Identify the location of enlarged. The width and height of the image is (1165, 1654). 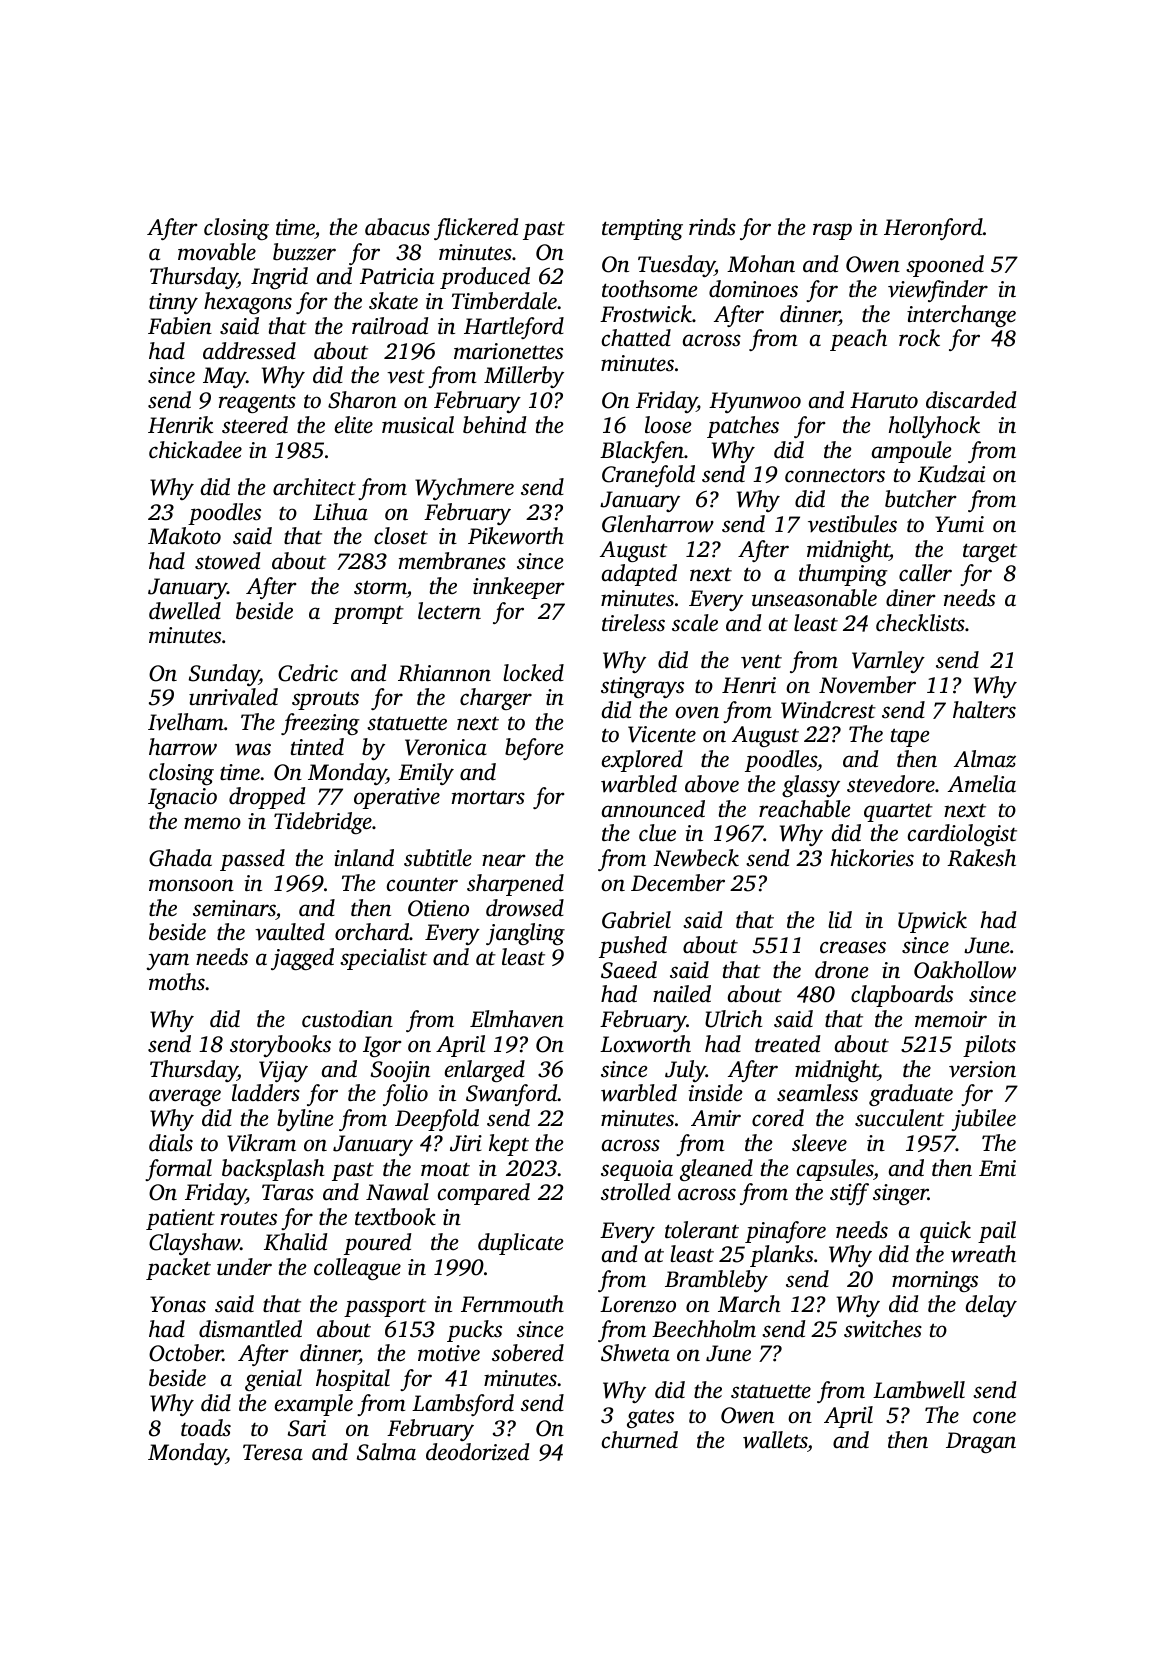
(485, 1071).
